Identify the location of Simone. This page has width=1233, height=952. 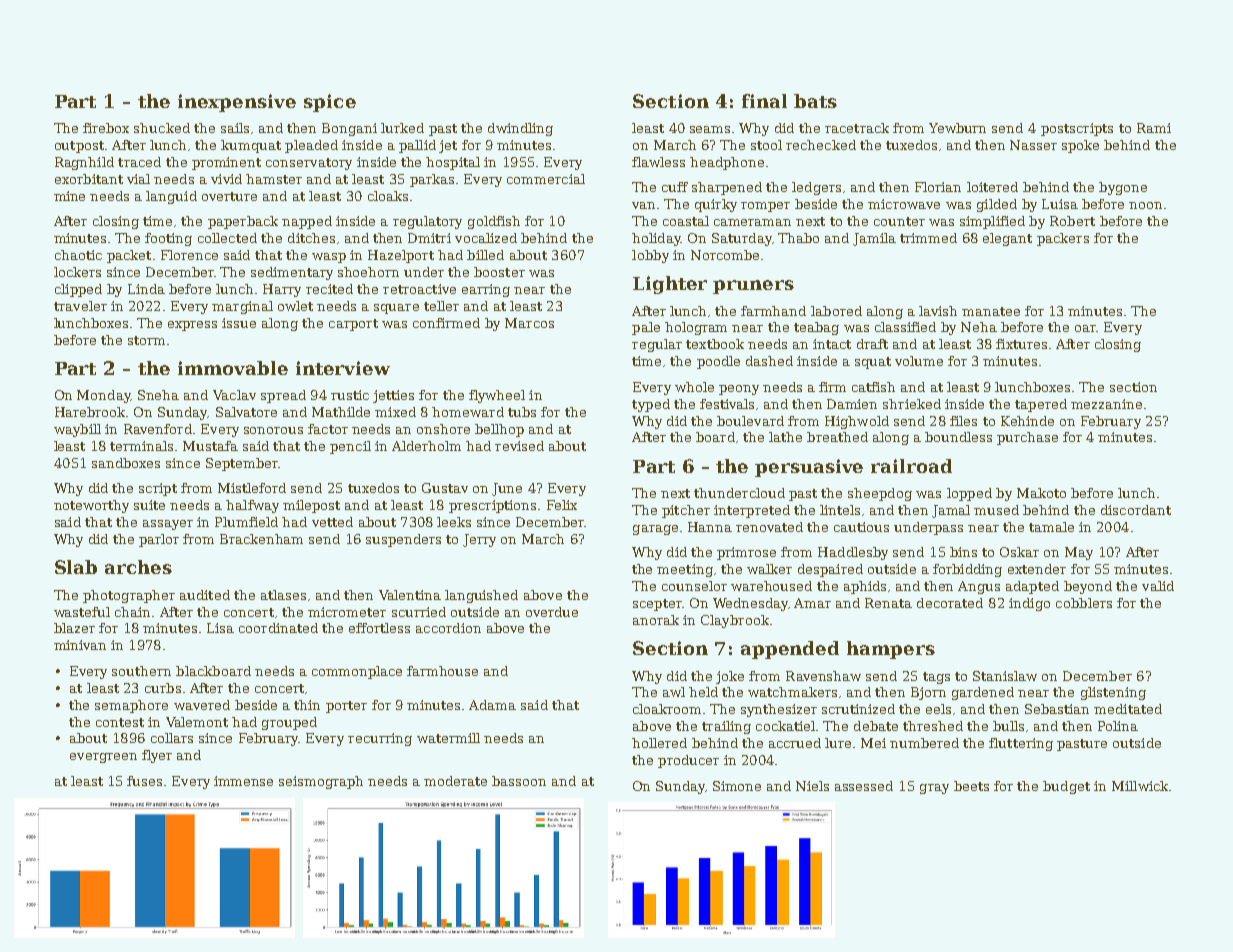
(737, 786).
